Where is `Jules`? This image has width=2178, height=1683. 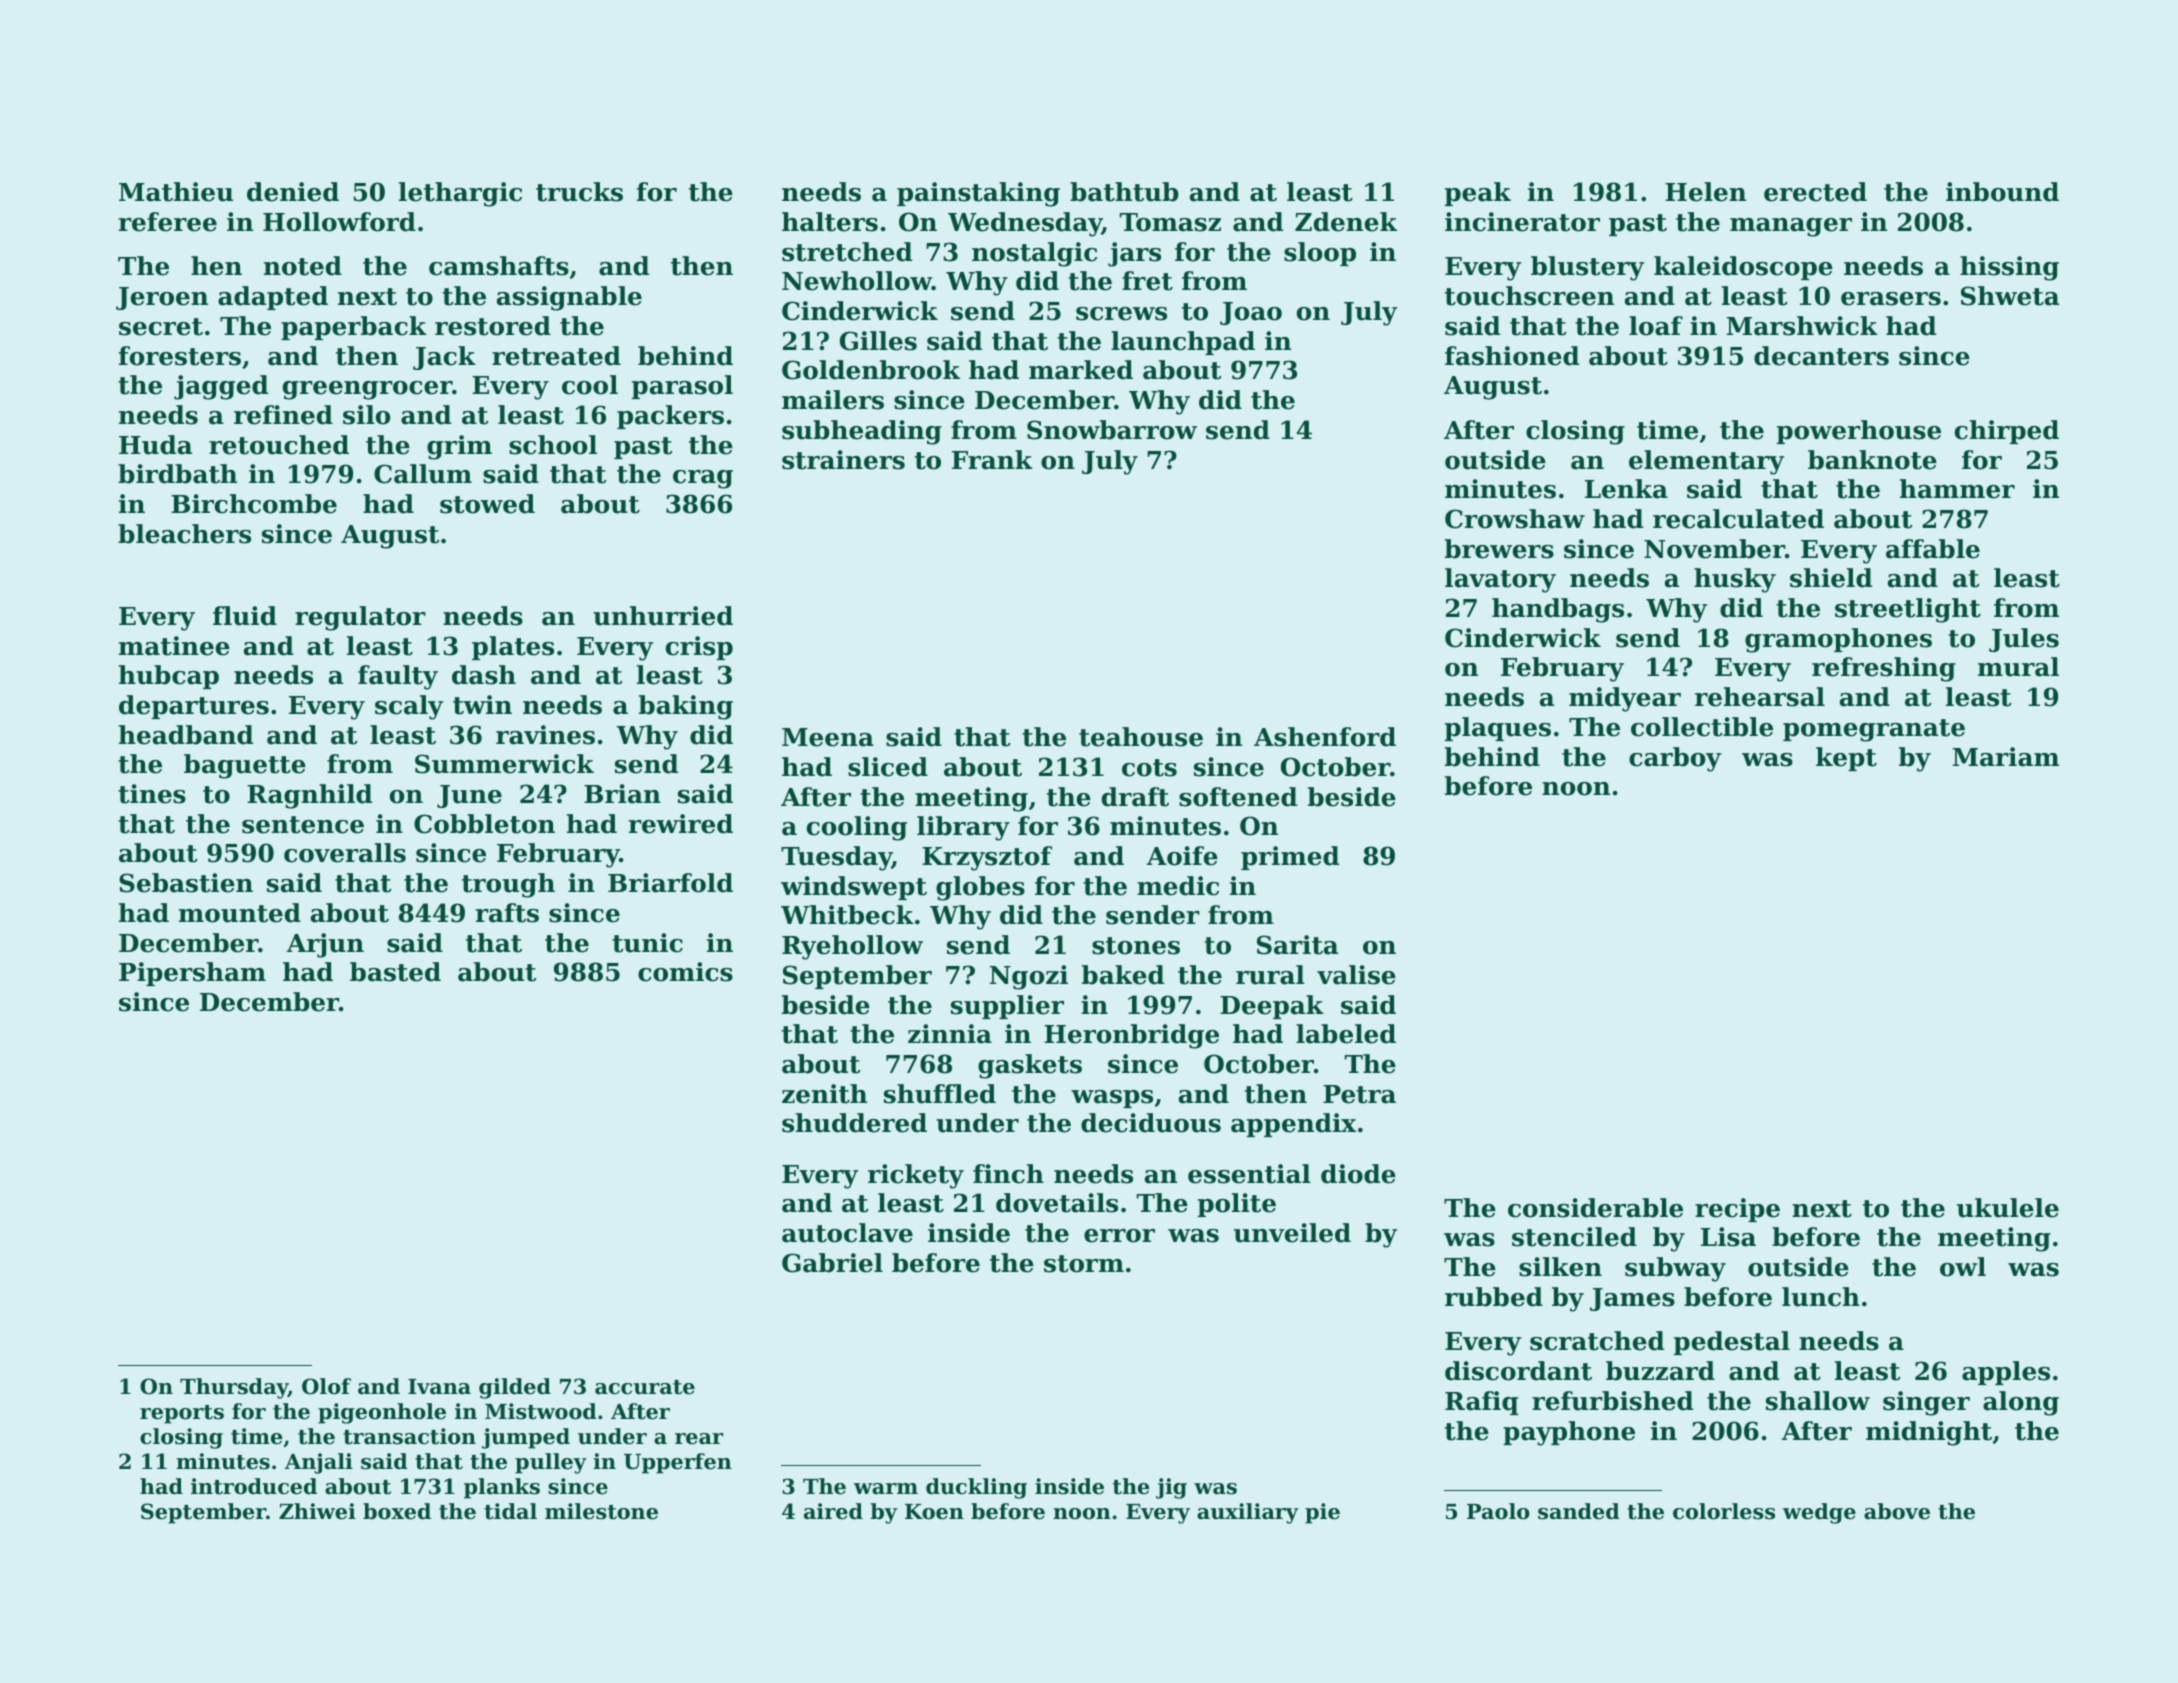 Jules is located at coordinates (2024, 640).
